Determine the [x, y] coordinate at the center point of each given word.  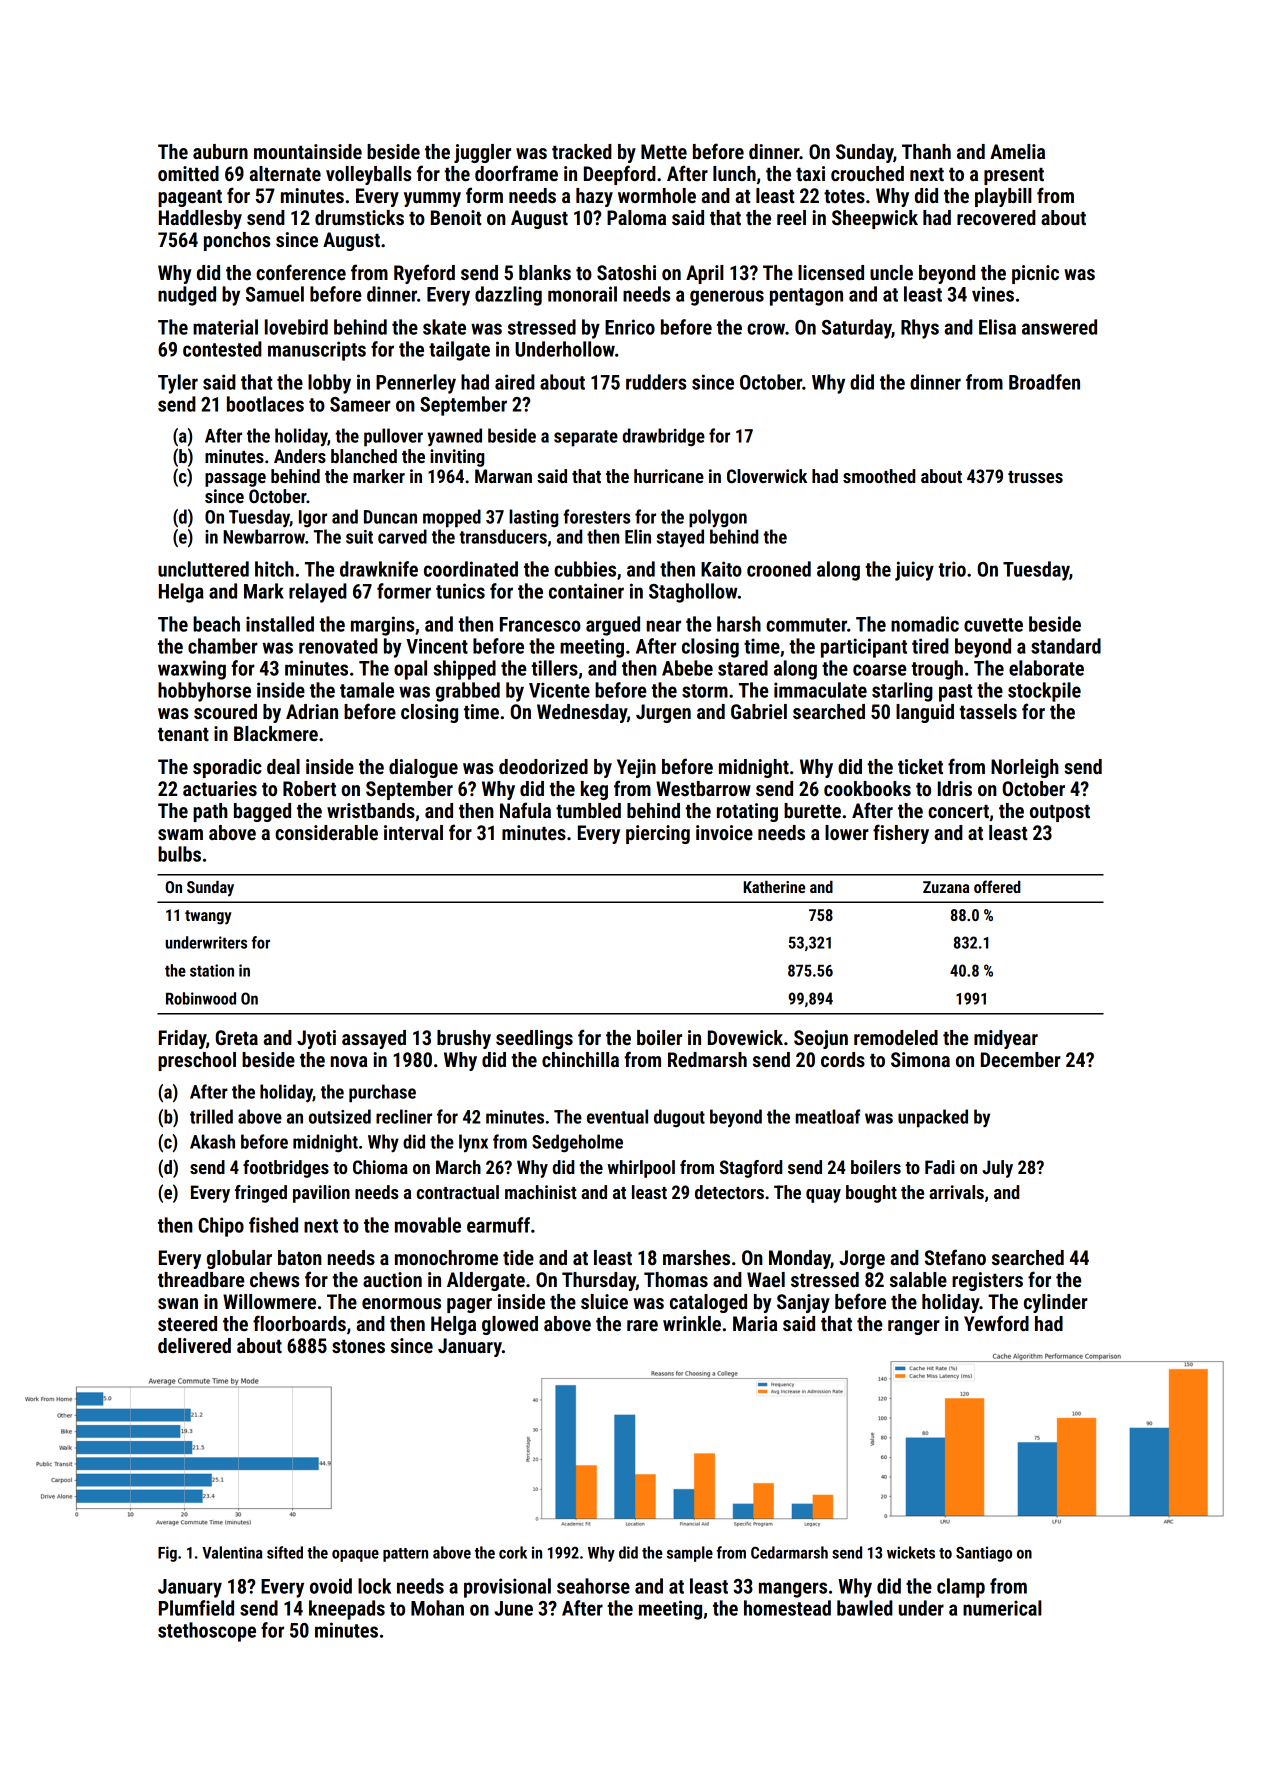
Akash [212, 1141]
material [225, 327]
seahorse [593, 1586]
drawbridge [664, 437]
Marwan [503, 476]
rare [642, 1325]
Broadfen [1044, 382]
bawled [865, 1608]
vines [993, 294]
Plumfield [196, 1608]
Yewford [996, 1323]
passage [235, 480]
